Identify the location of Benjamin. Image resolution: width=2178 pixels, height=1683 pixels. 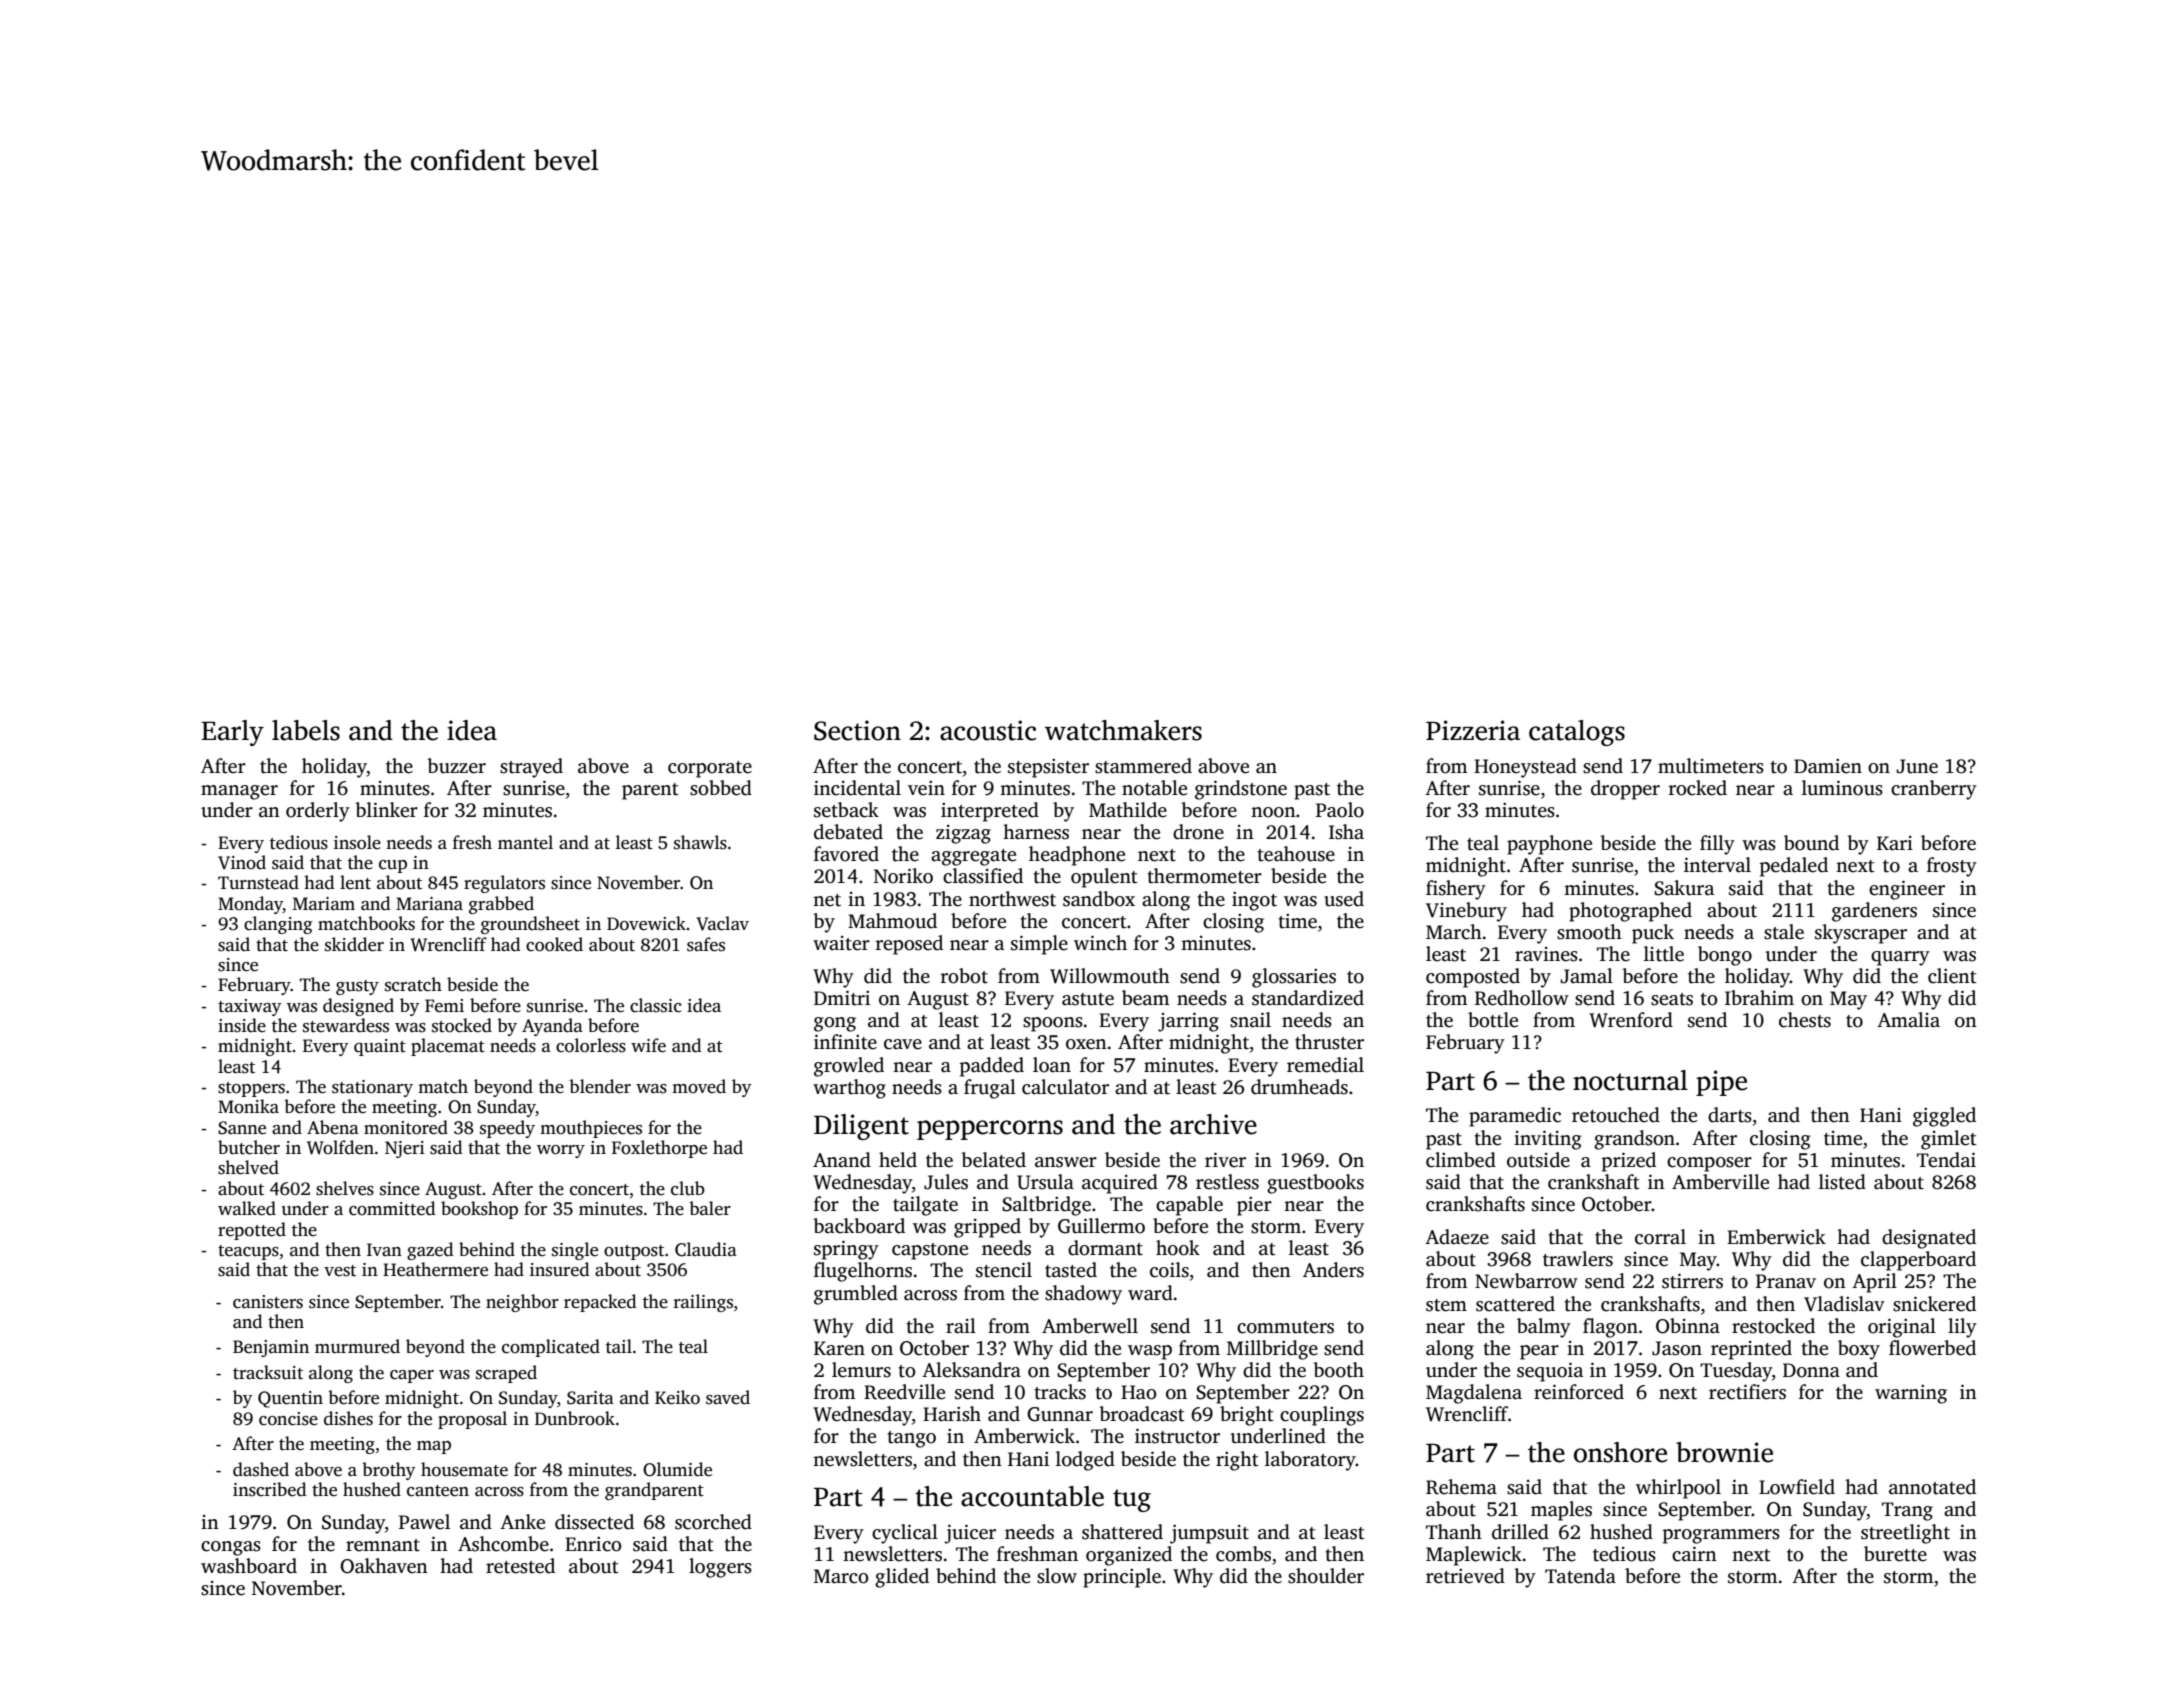
(271, 1348).
